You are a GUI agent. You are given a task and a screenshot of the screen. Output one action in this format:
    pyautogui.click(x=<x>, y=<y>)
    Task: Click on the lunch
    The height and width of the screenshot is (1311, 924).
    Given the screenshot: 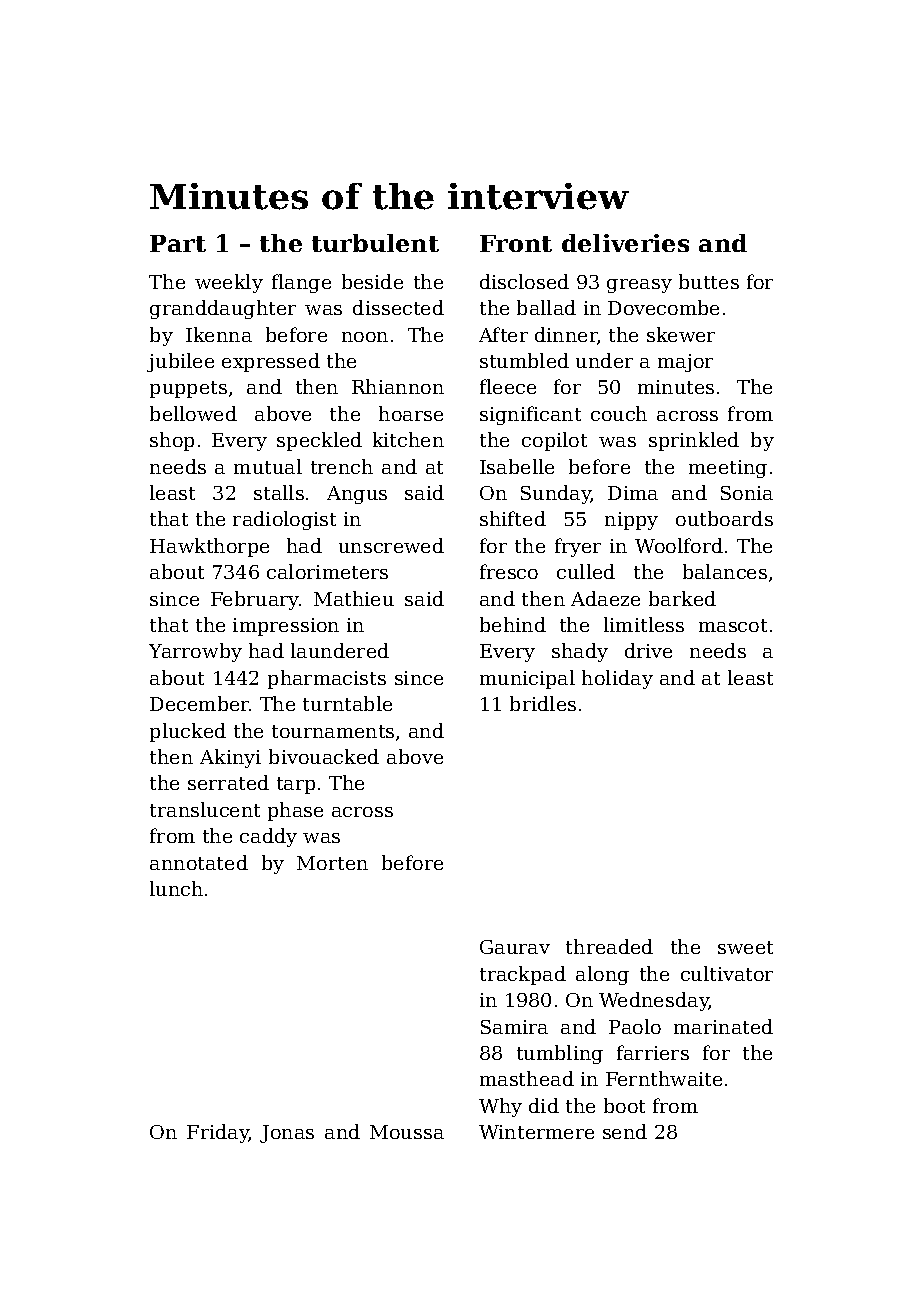 What is the action you would take?
    pyautogui.click(x=176, y=888)
